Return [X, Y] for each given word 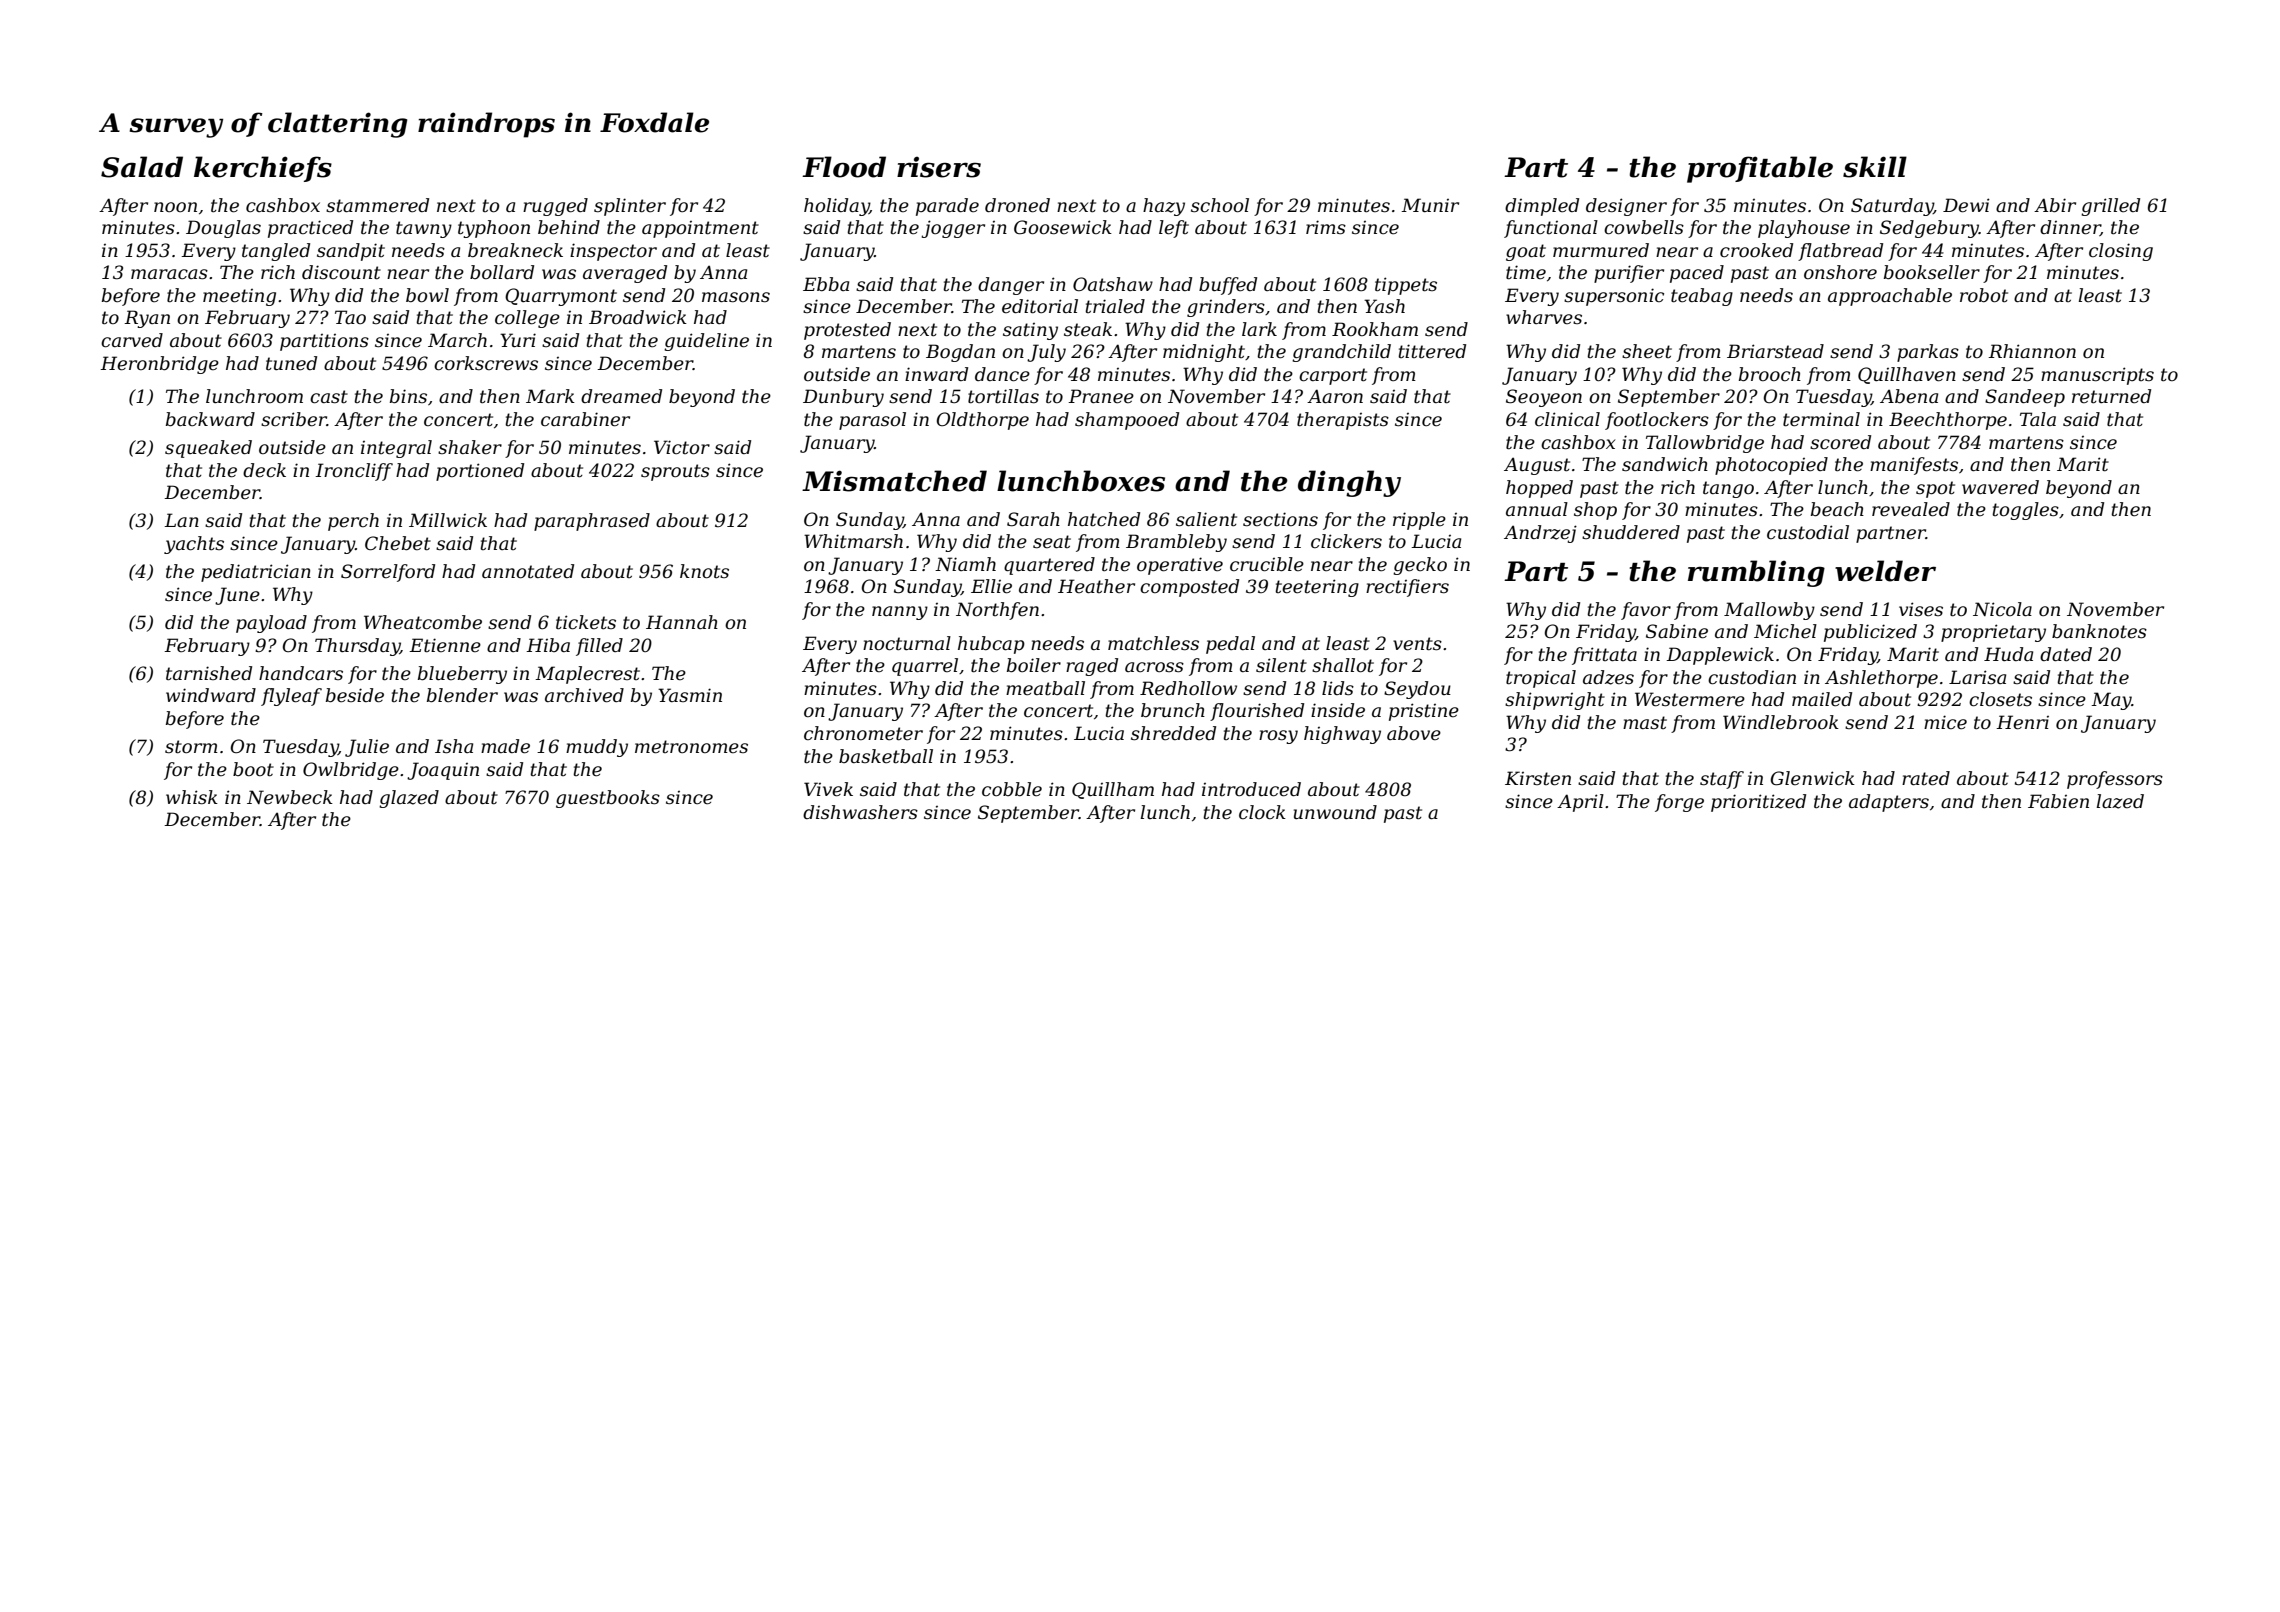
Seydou [1417, 690]
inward [936, 374]
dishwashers [860, 812]
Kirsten [1538, 778]
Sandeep [2025, 398]
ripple [1419, 521]
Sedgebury [1929, 229]
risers [939, 167]
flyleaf [291, 697]
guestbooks [608, 799]
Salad [142, 167]
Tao [350, 317]
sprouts [675, 472]
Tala [2038, 419]
